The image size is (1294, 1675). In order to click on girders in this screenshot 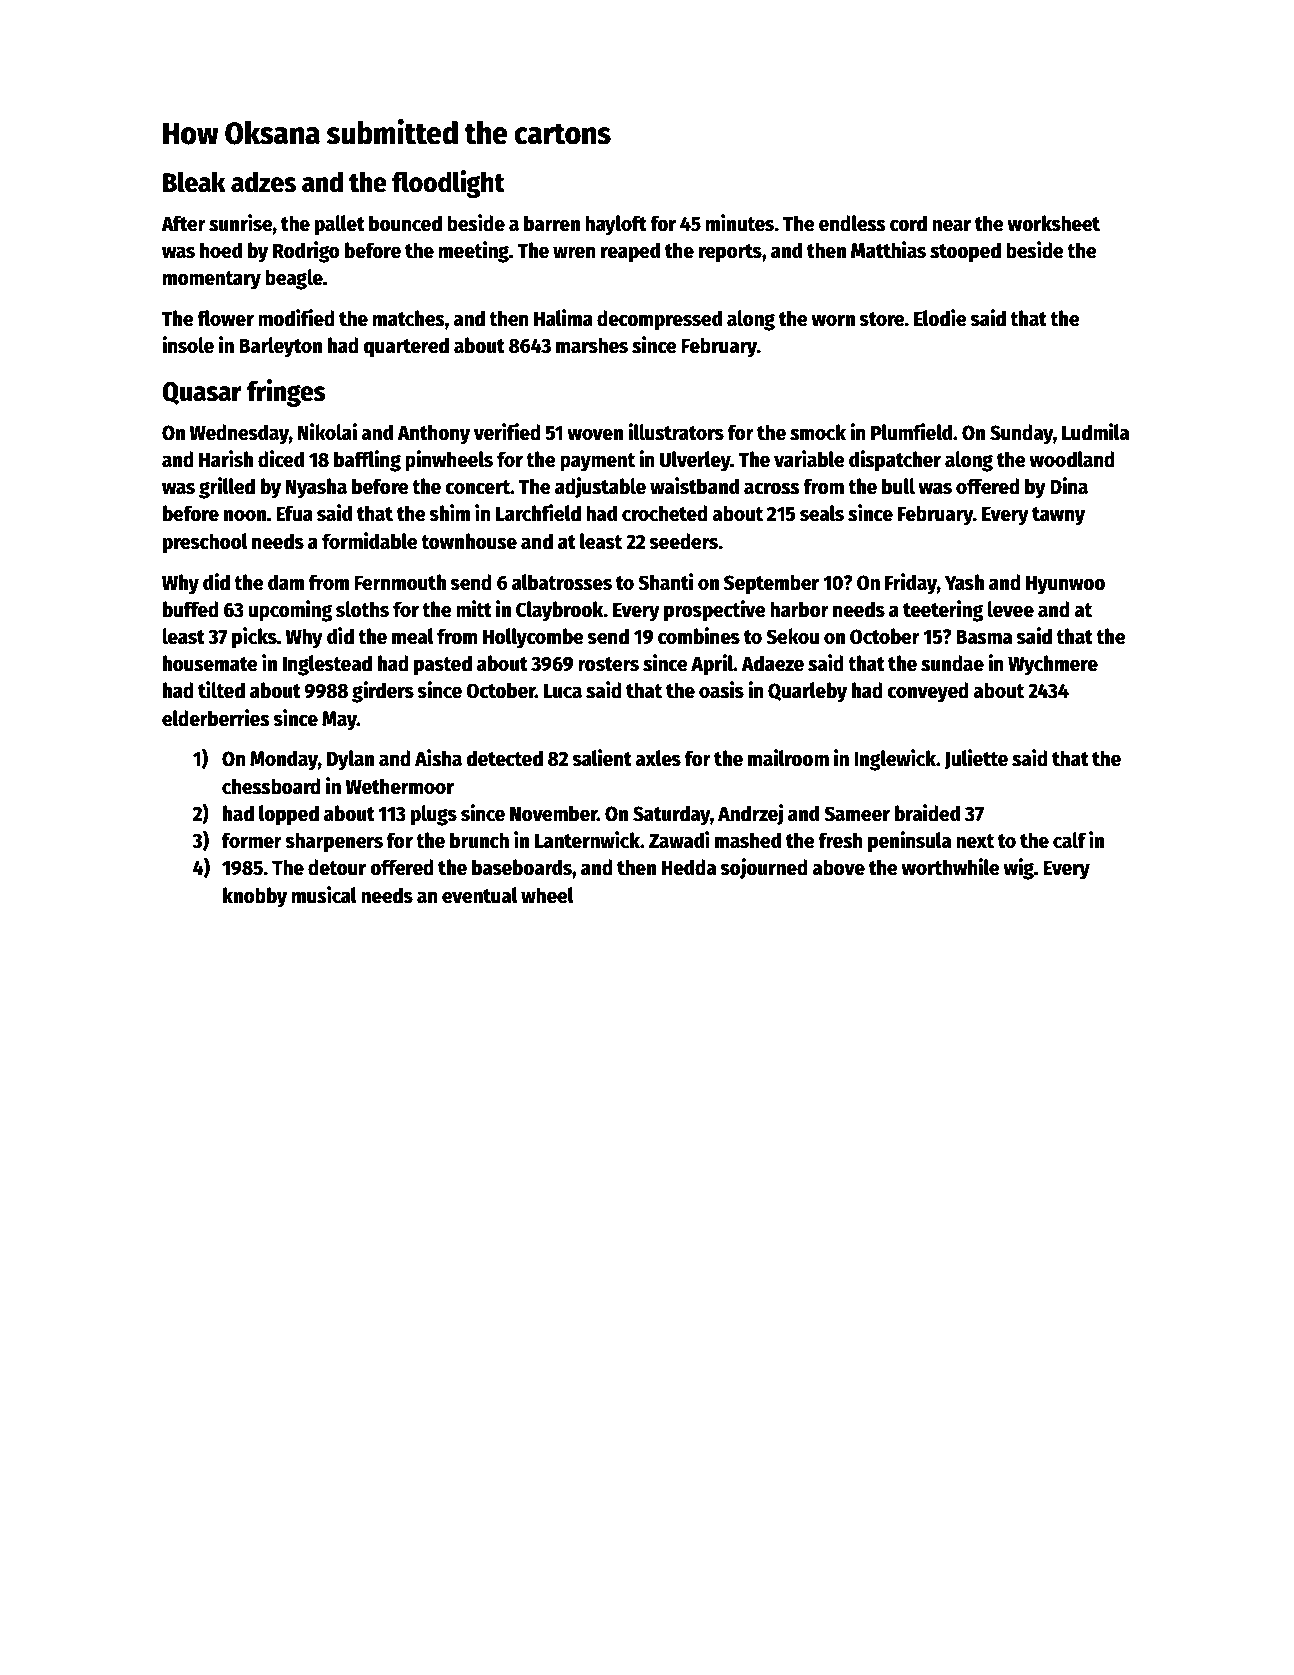, I will do `click(383, 692)`.
